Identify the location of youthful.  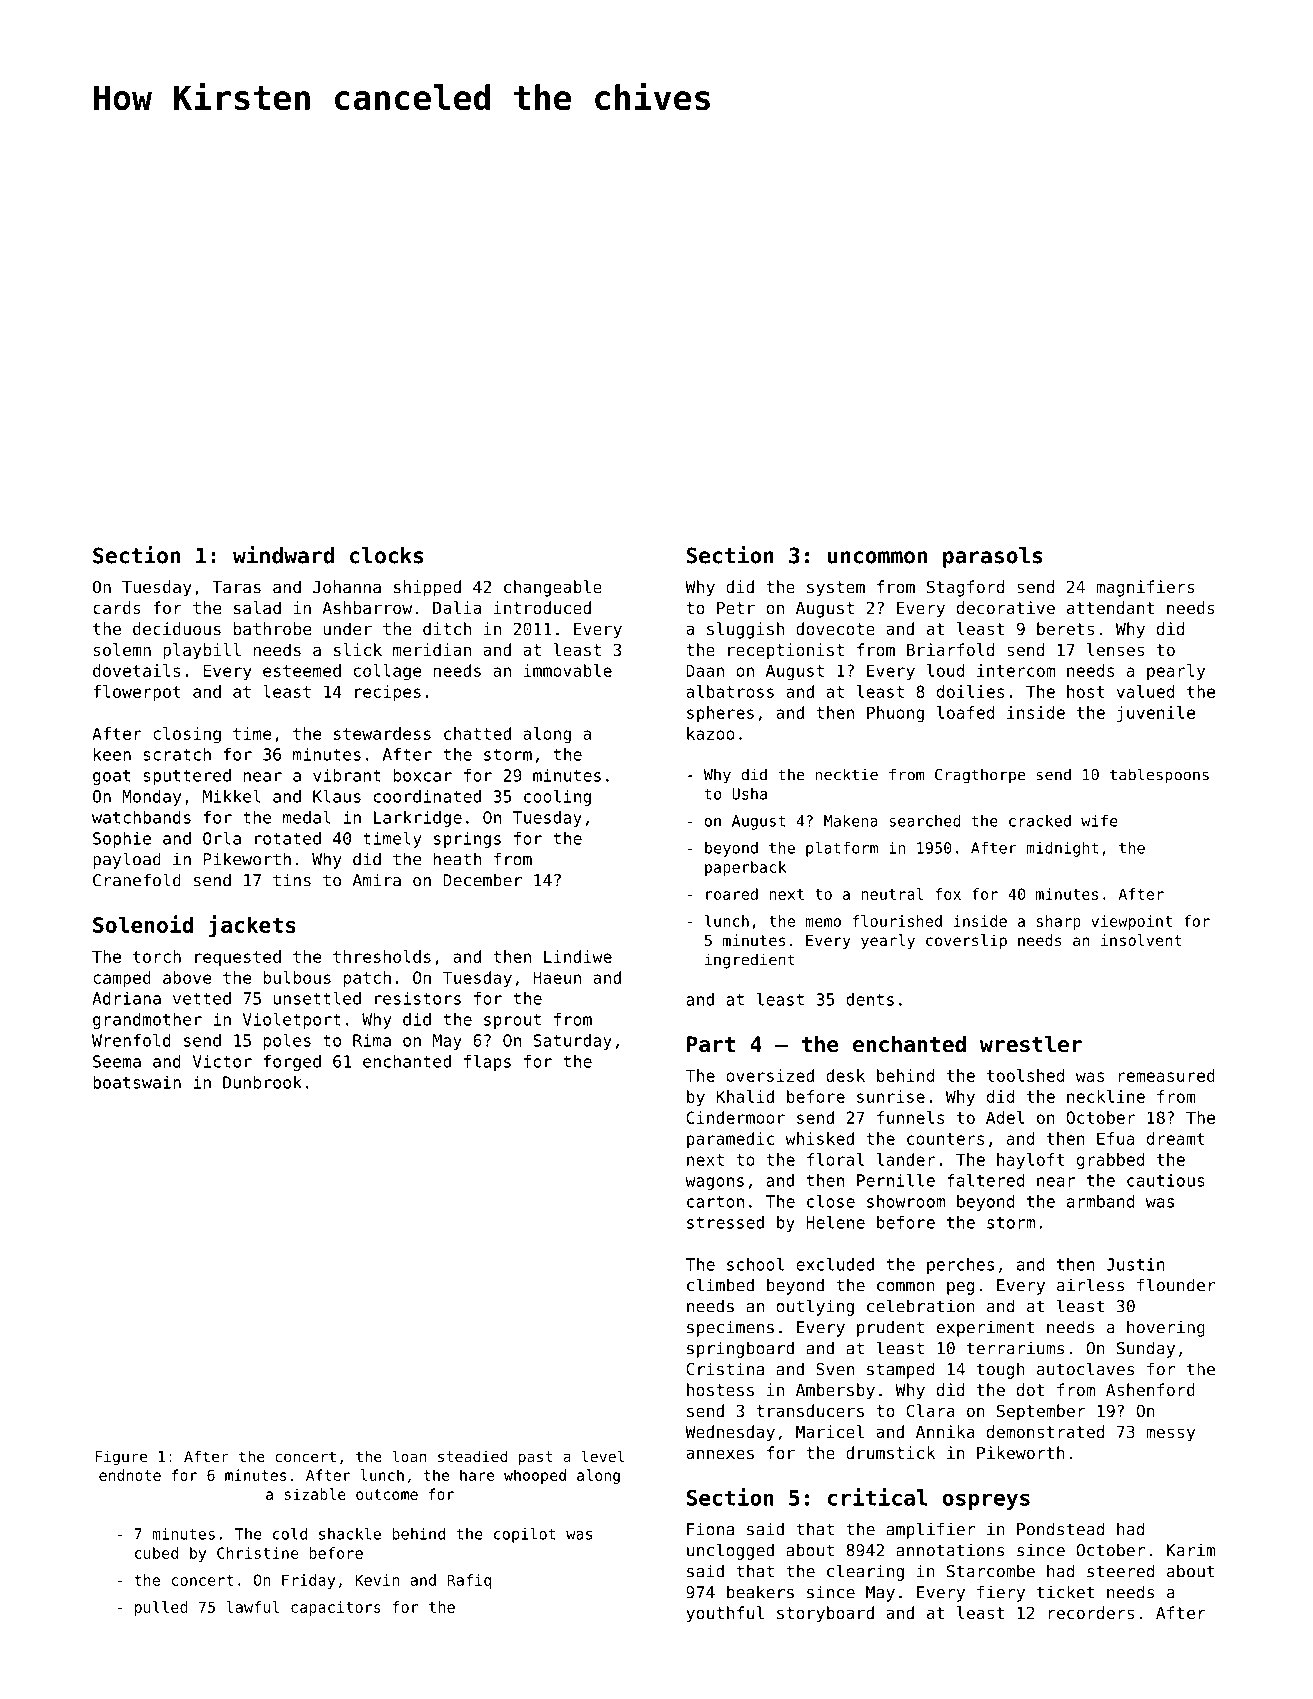
(725, 1614).
